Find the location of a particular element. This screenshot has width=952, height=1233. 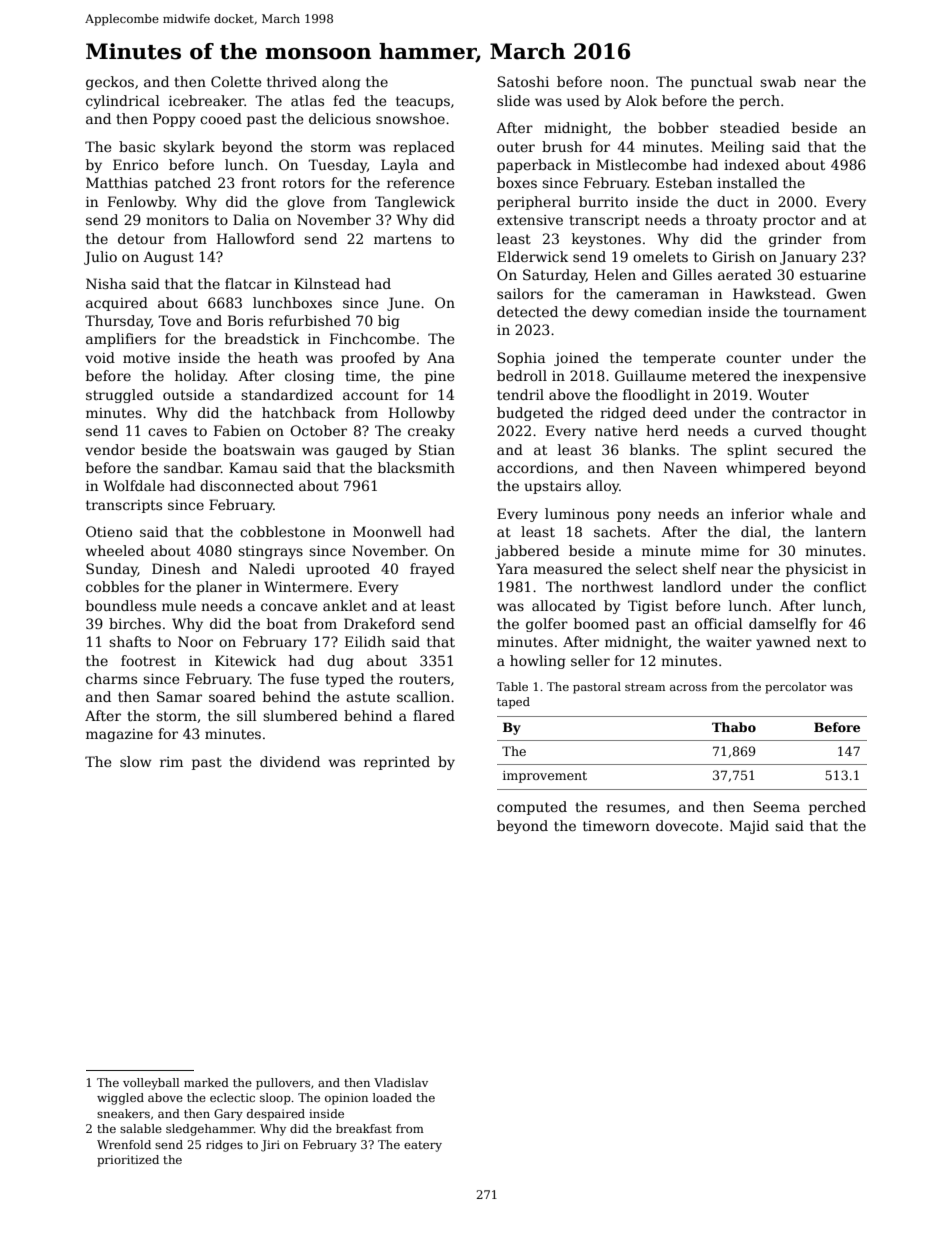

Poppy is located at coordinates (174, 120).
